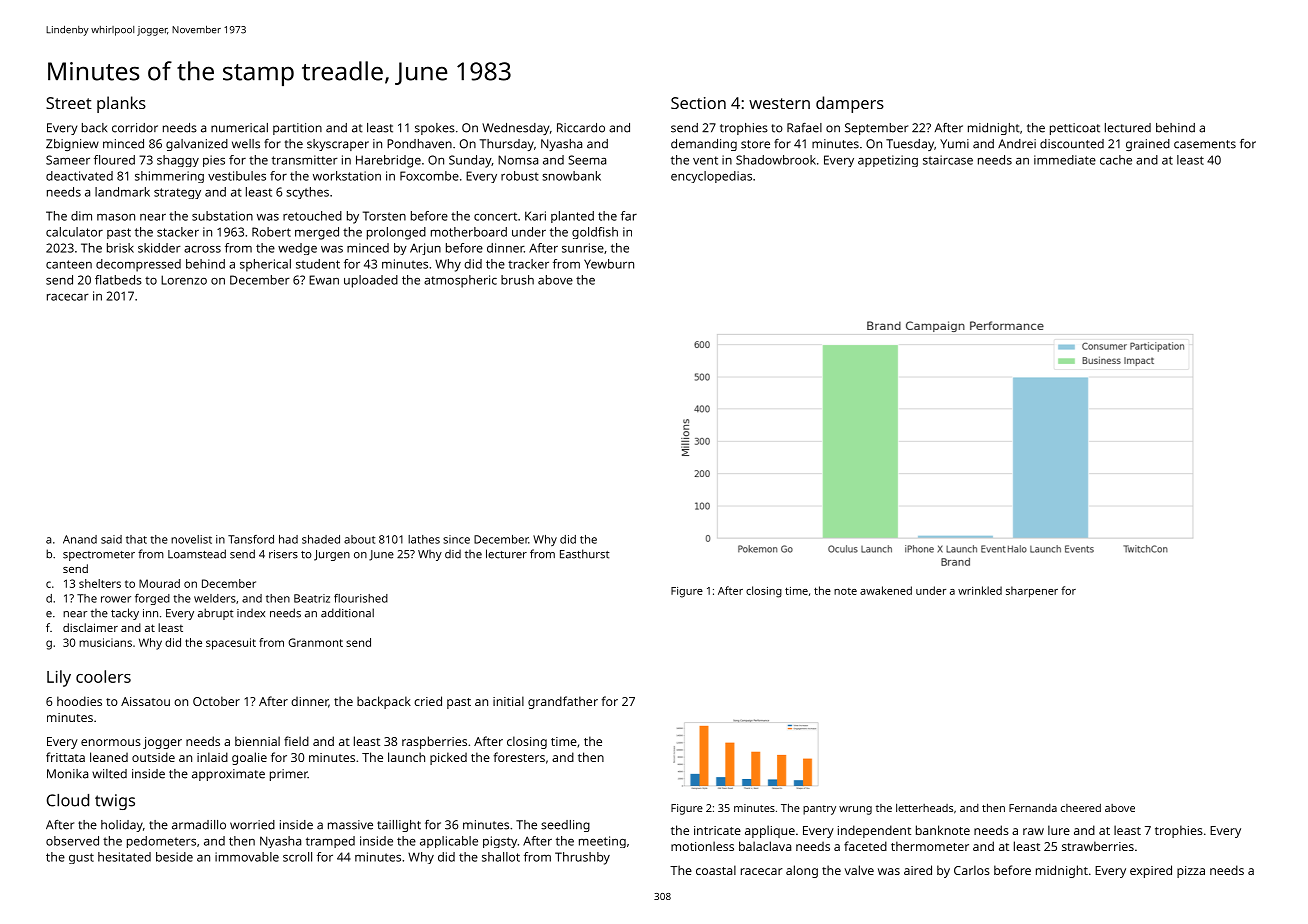  I want to click on tramped, so click(330, 842).
